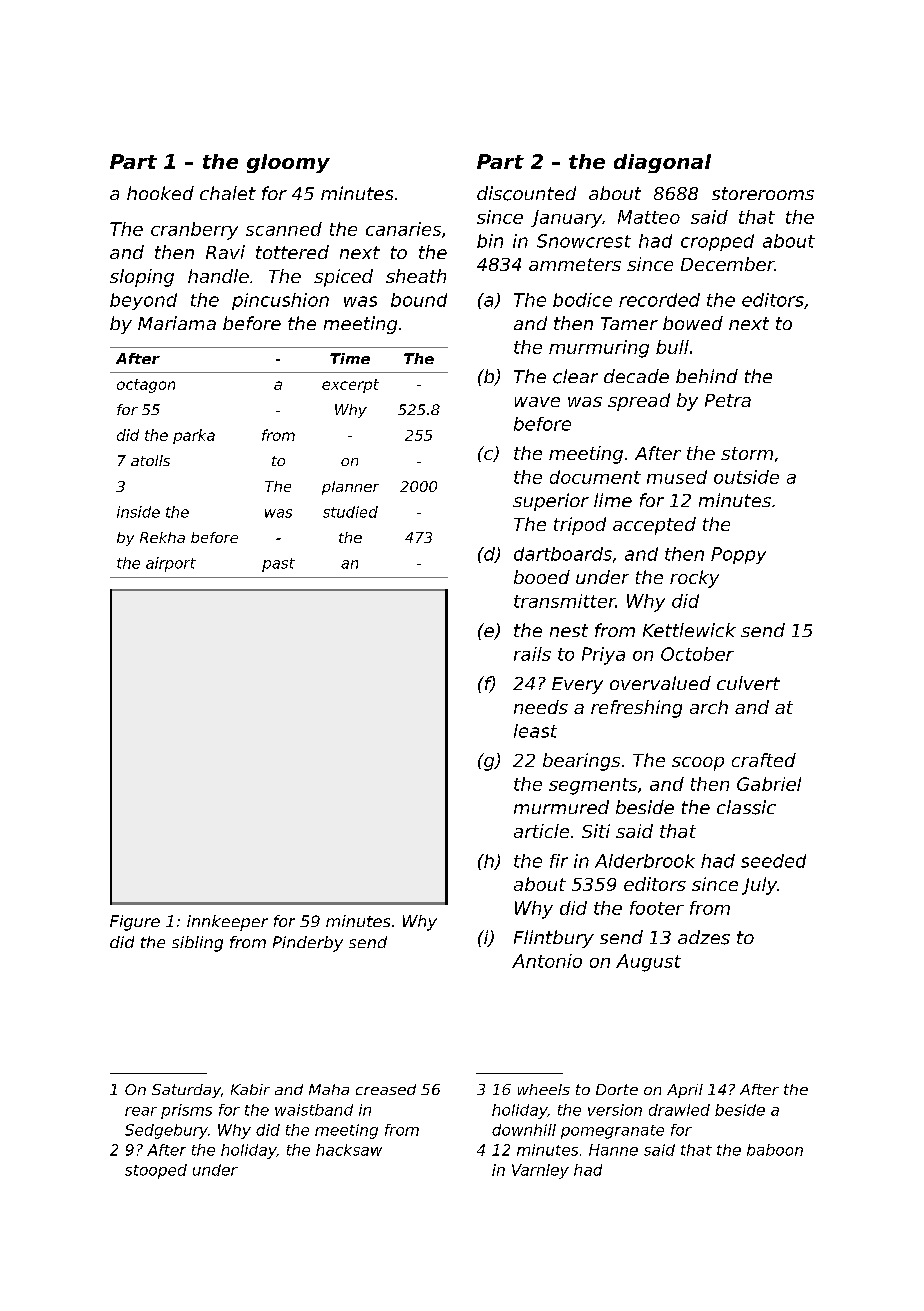 The width and height of the screenshot is (924, 1311). Describe the element at coordinates (657, 908) in the screenshot. I see `footer` at that location.
